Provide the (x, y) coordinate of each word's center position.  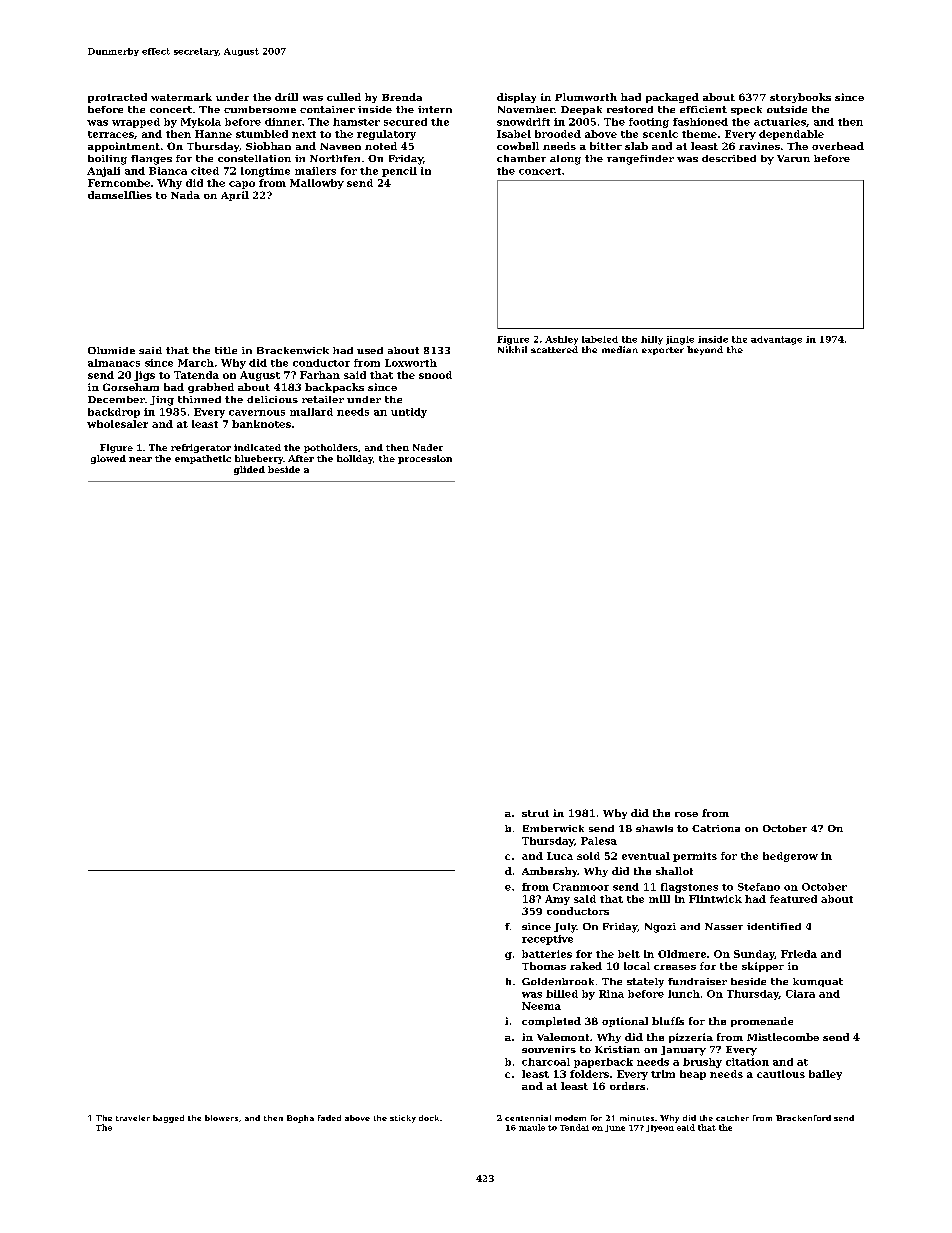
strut (535, 813)
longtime (265, 172)
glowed (108, 459)
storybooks (800, 98)
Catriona (716, 828)
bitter (606, 146)
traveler (133, 1118)
